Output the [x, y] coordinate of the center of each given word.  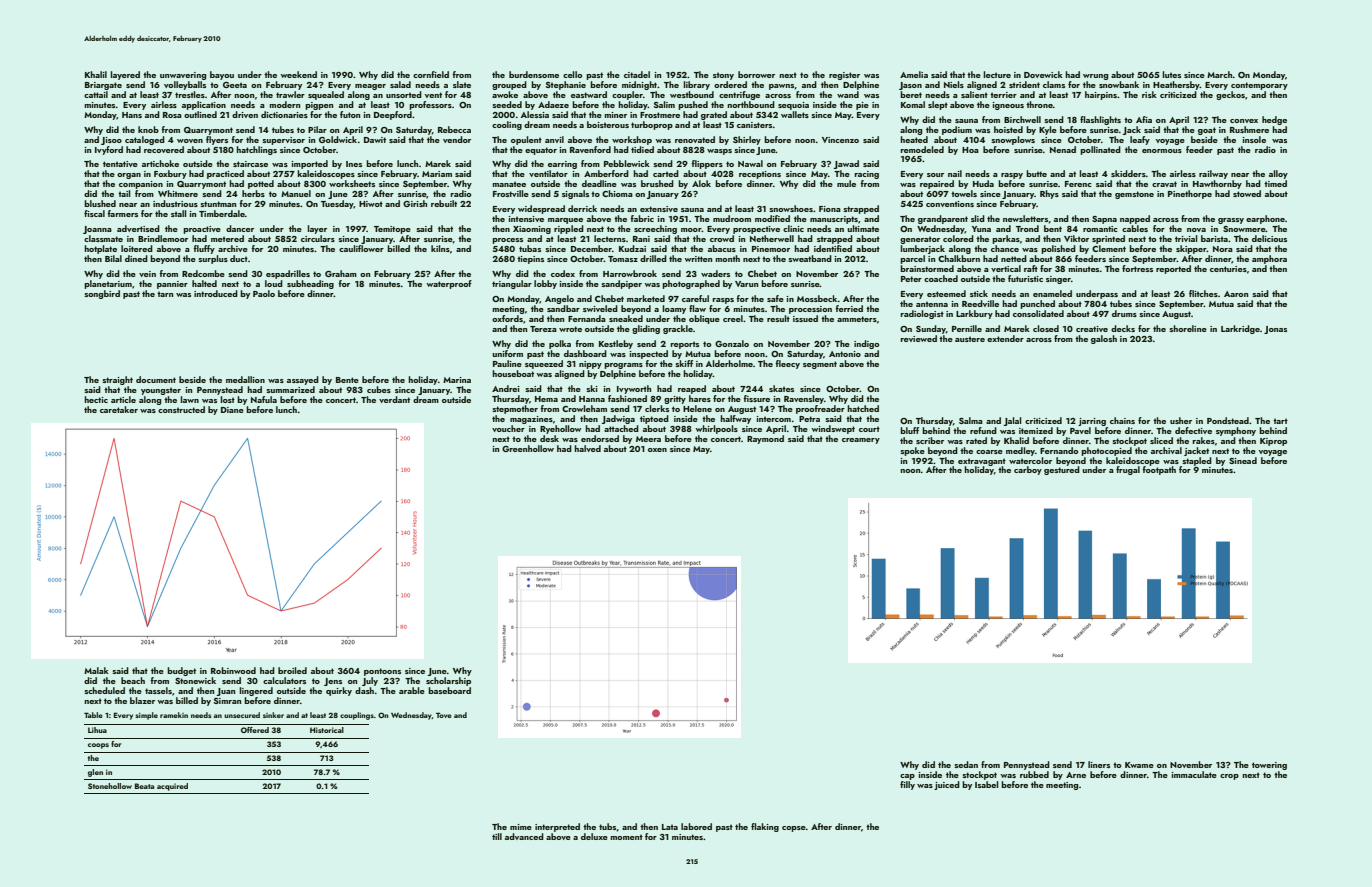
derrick [582, 208]
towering [1269, 766]
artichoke [160, 163]
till [497, 836]
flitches [1203, 293]
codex [563, 273]
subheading [310, 284]
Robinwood [233, 670]
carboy [1028, 470]
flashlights [1100, 120]
